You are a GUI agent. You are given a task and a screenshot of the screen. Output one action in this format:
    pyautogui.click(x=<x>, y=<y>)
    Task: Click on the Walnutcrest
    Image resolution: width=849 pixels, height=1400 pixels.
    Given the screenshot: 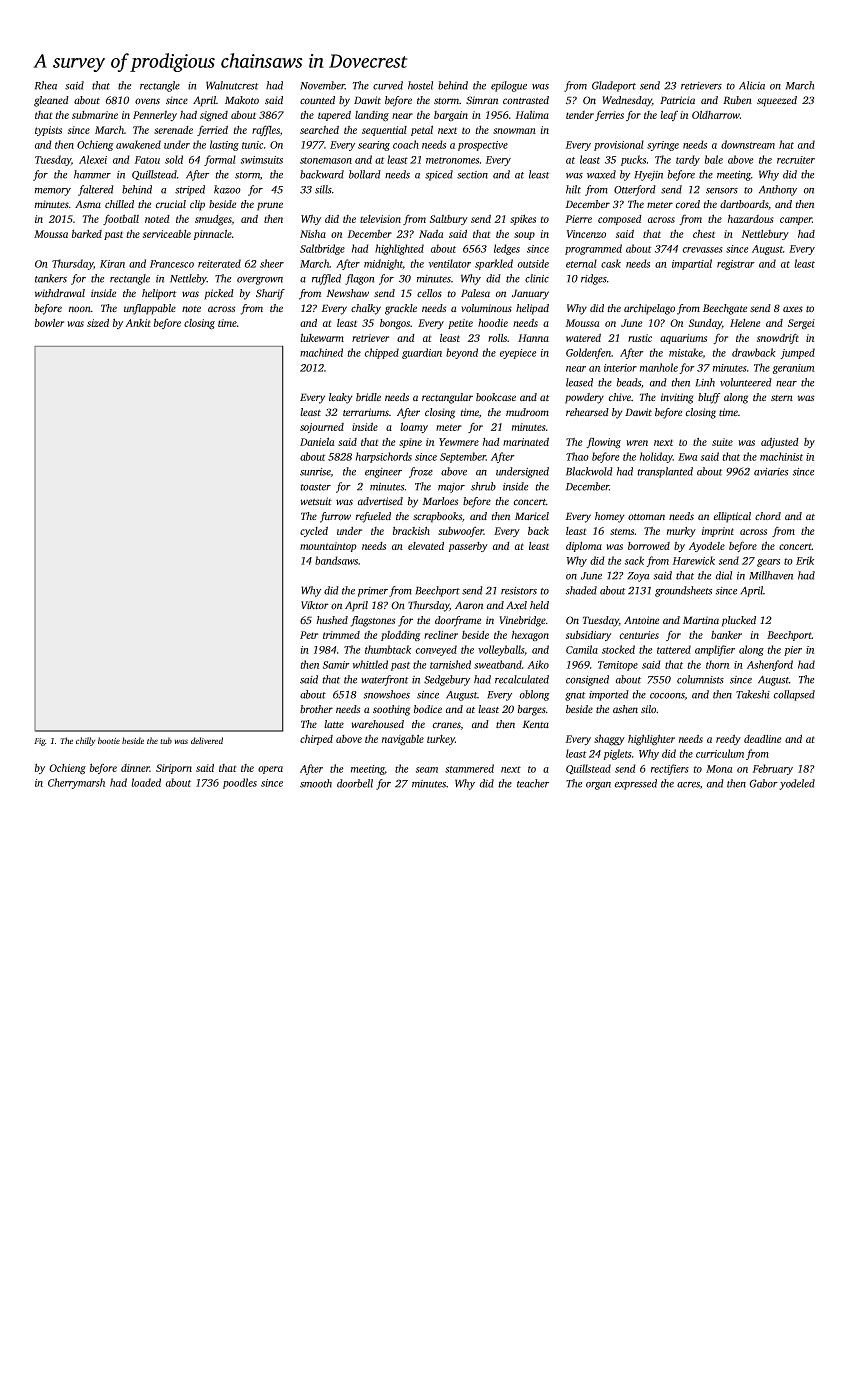 What is the action you would take?
    pyautogui.click(x=232, y=85)
